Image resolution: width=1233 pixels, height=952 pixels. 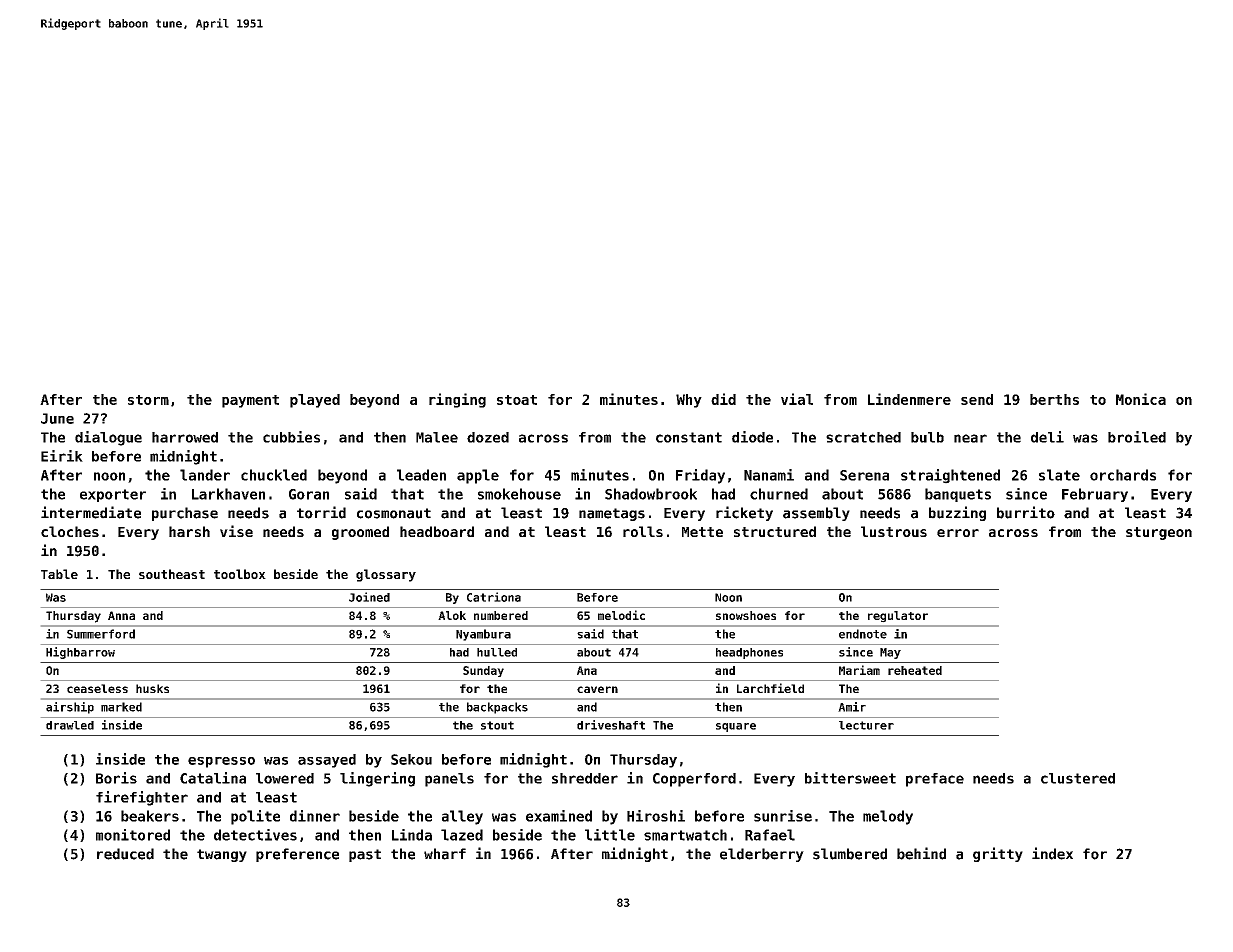 I want to click on storm, so click(x=148, y=400).
